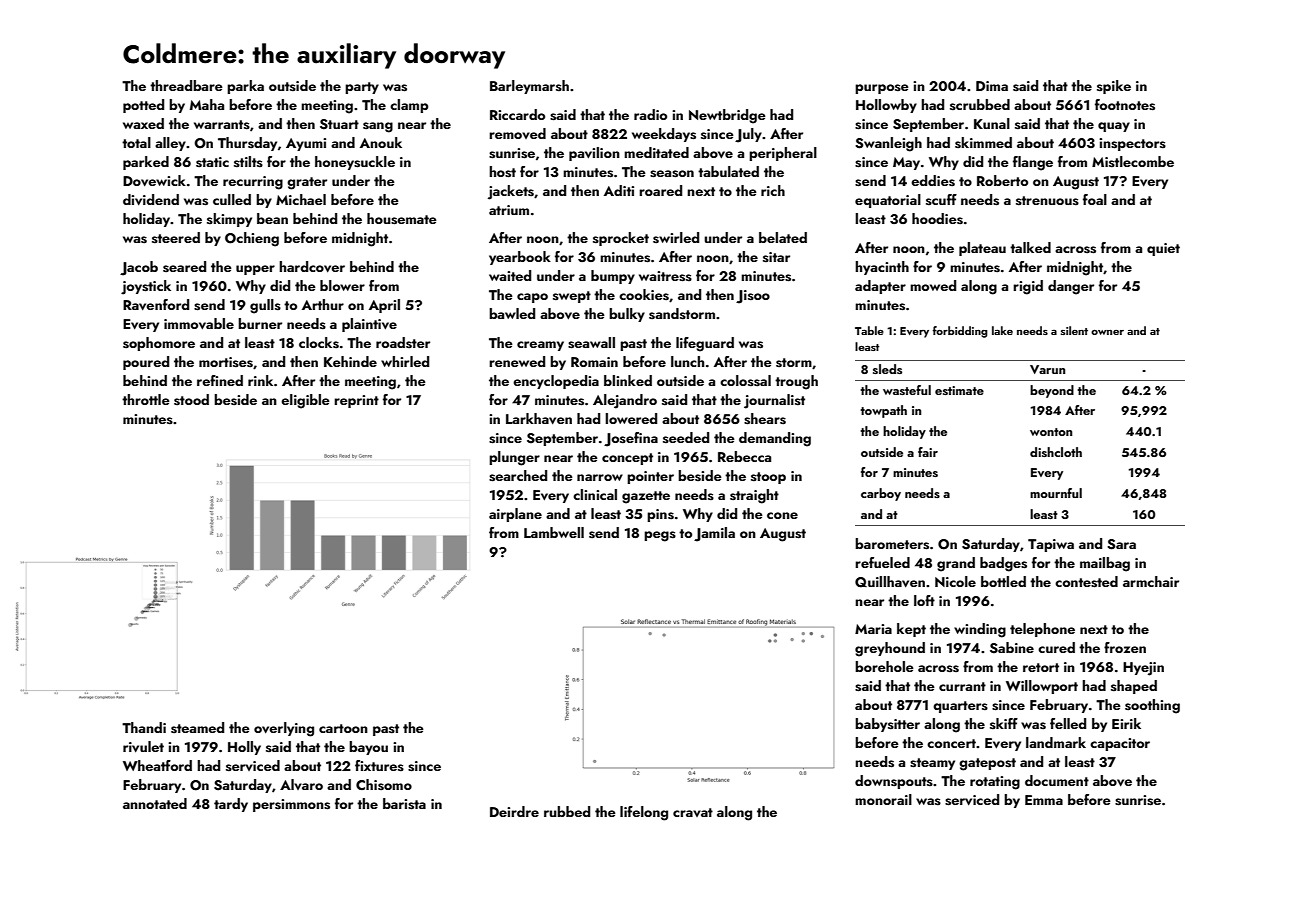 This screenshot has height=924, width=1308. I want to click on parka, so click(245, 87).
